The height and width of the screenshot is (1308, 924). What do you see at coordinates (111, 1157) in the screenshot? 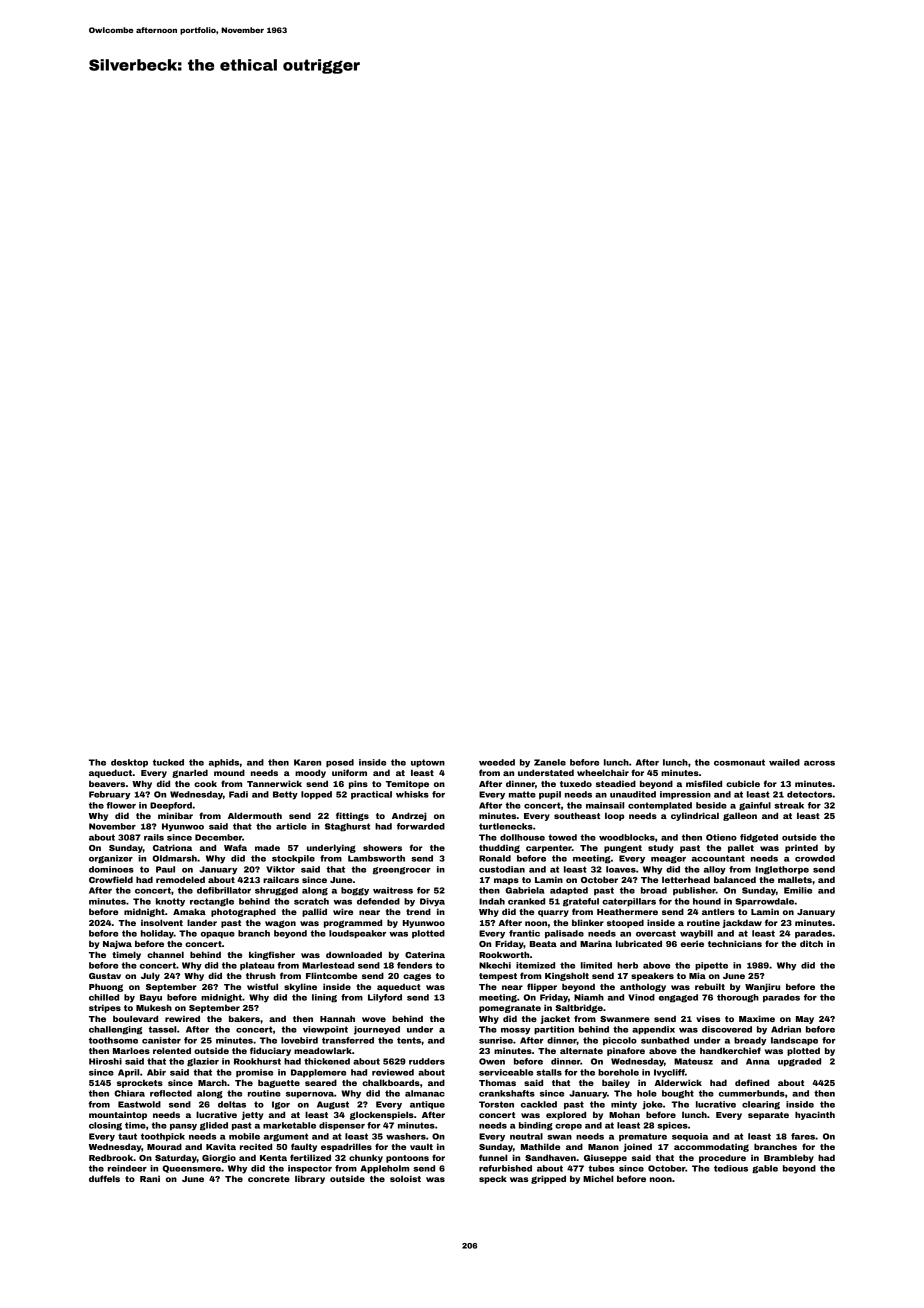
I see `Redbrook` at bounding box center [111, 1157].
